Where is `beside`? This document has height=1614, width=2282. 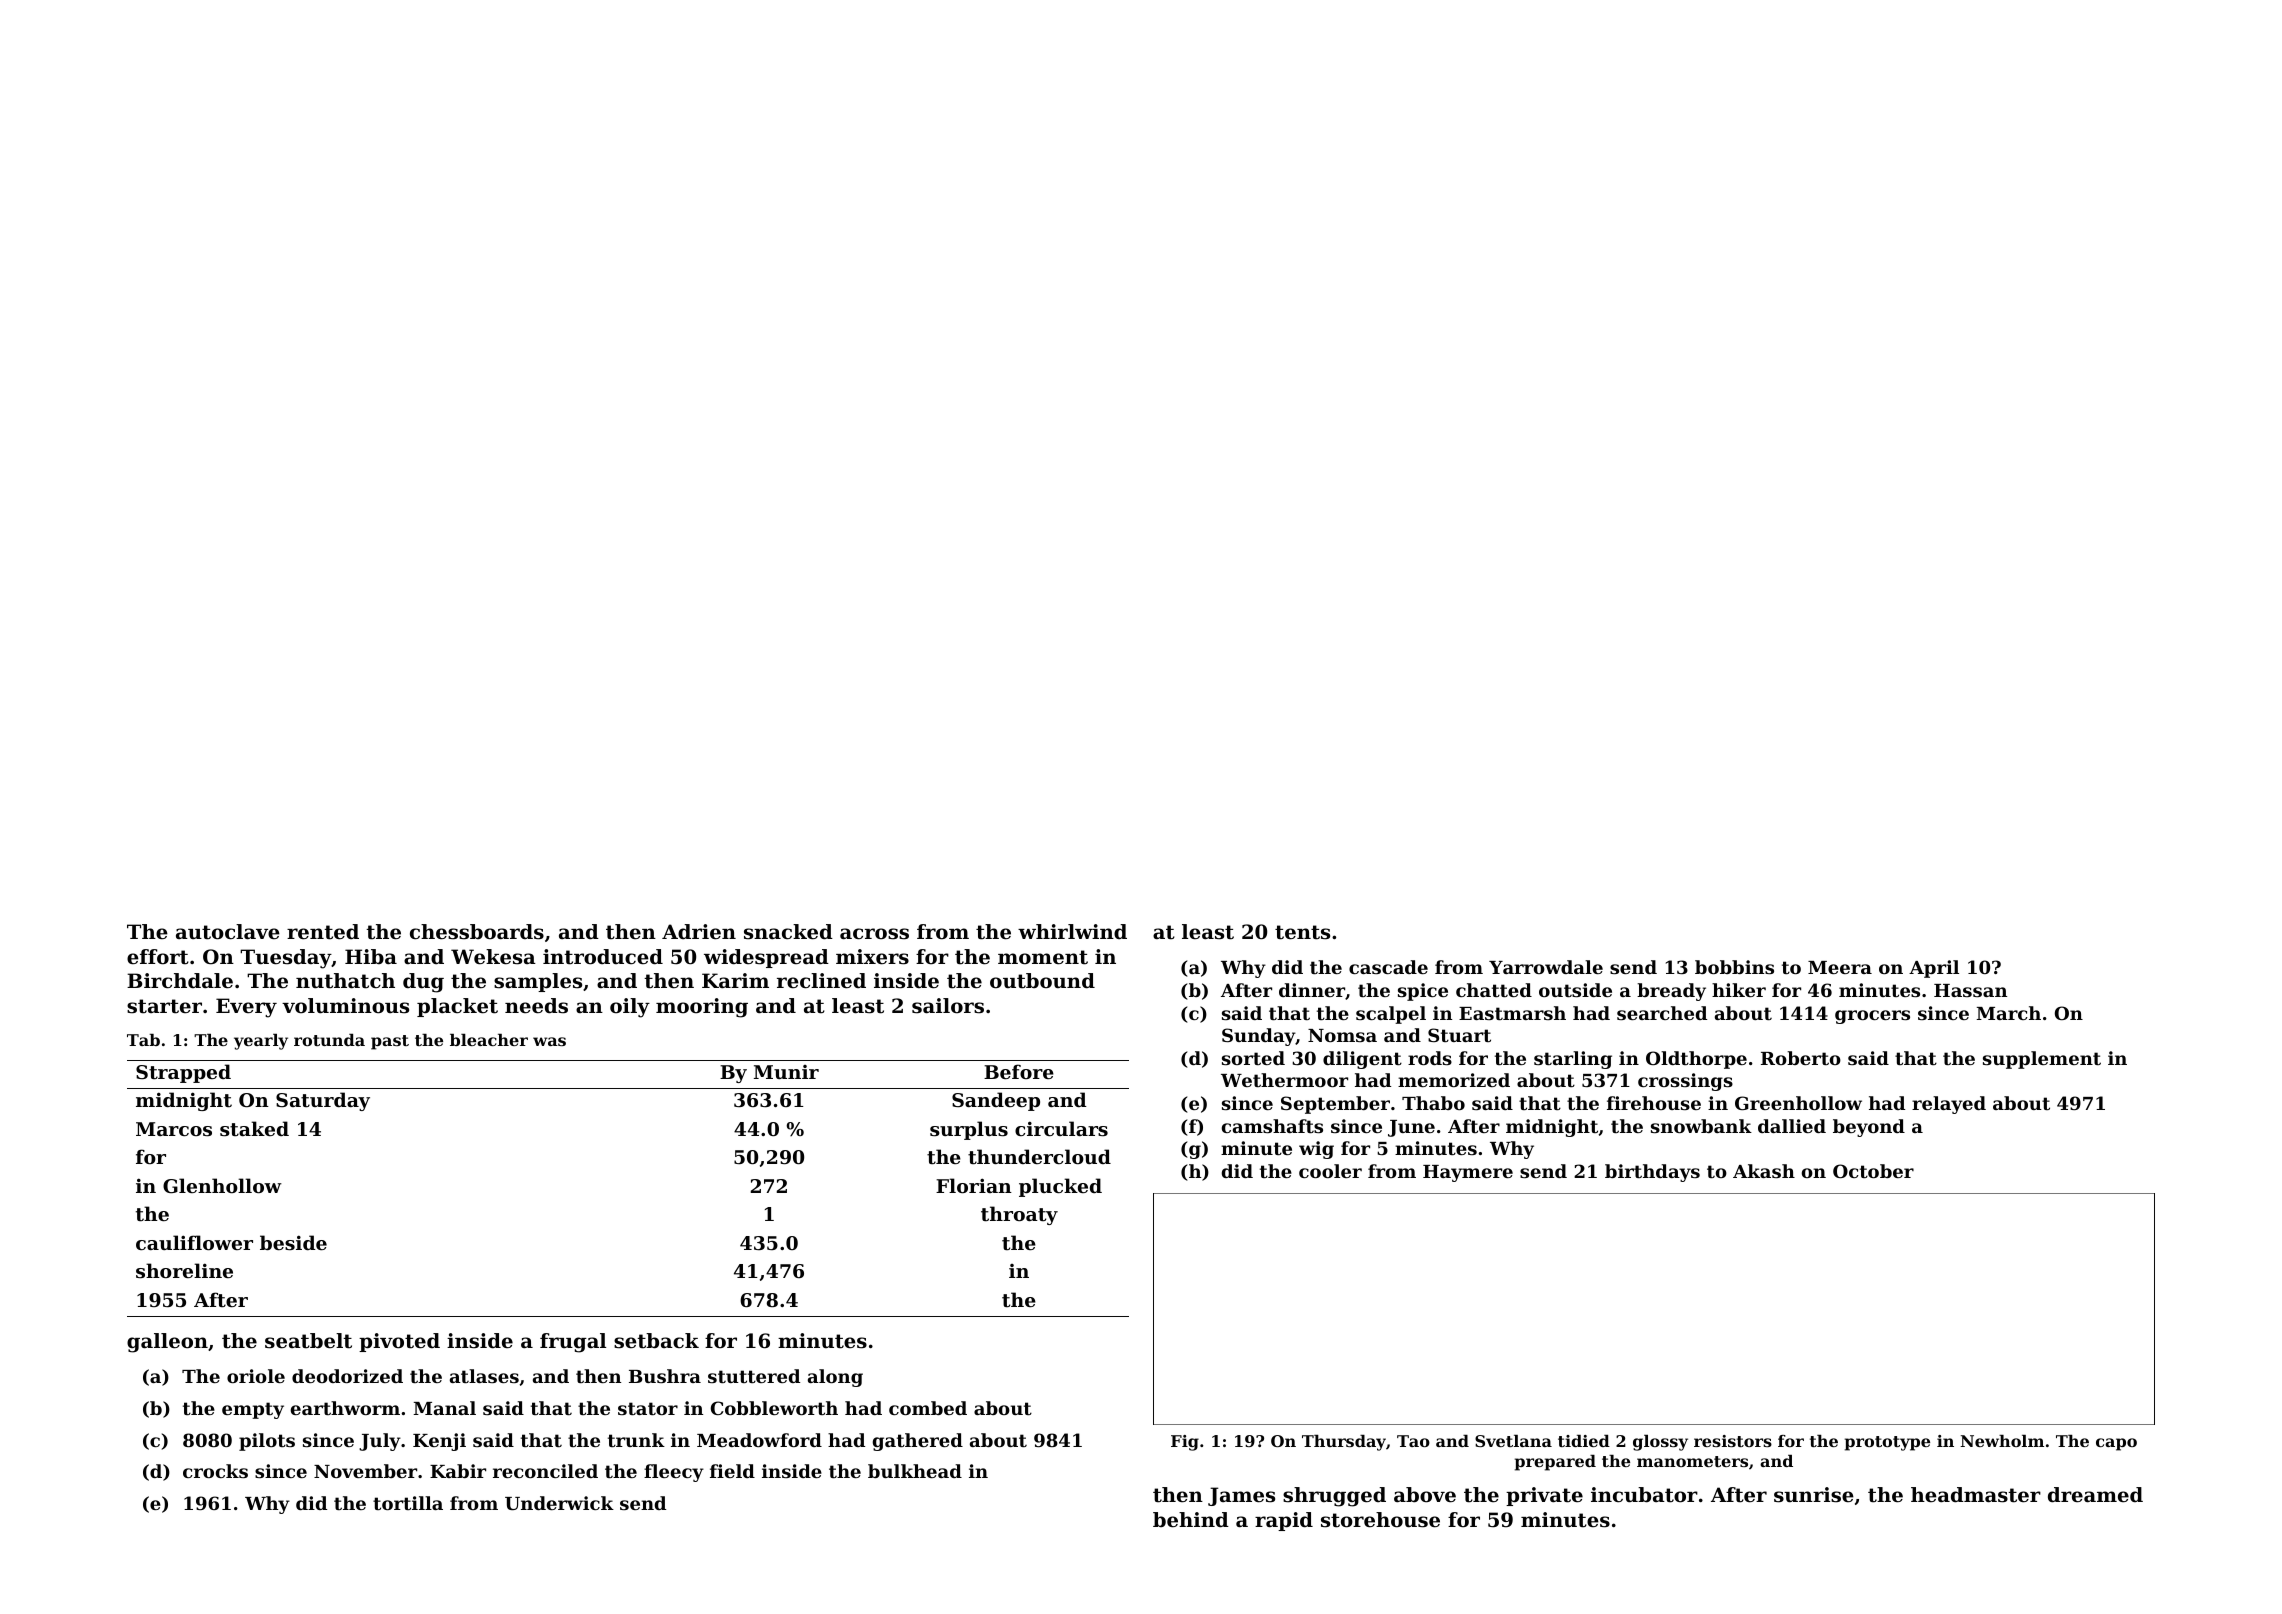
beside is located at coordinates (293, 1242).
